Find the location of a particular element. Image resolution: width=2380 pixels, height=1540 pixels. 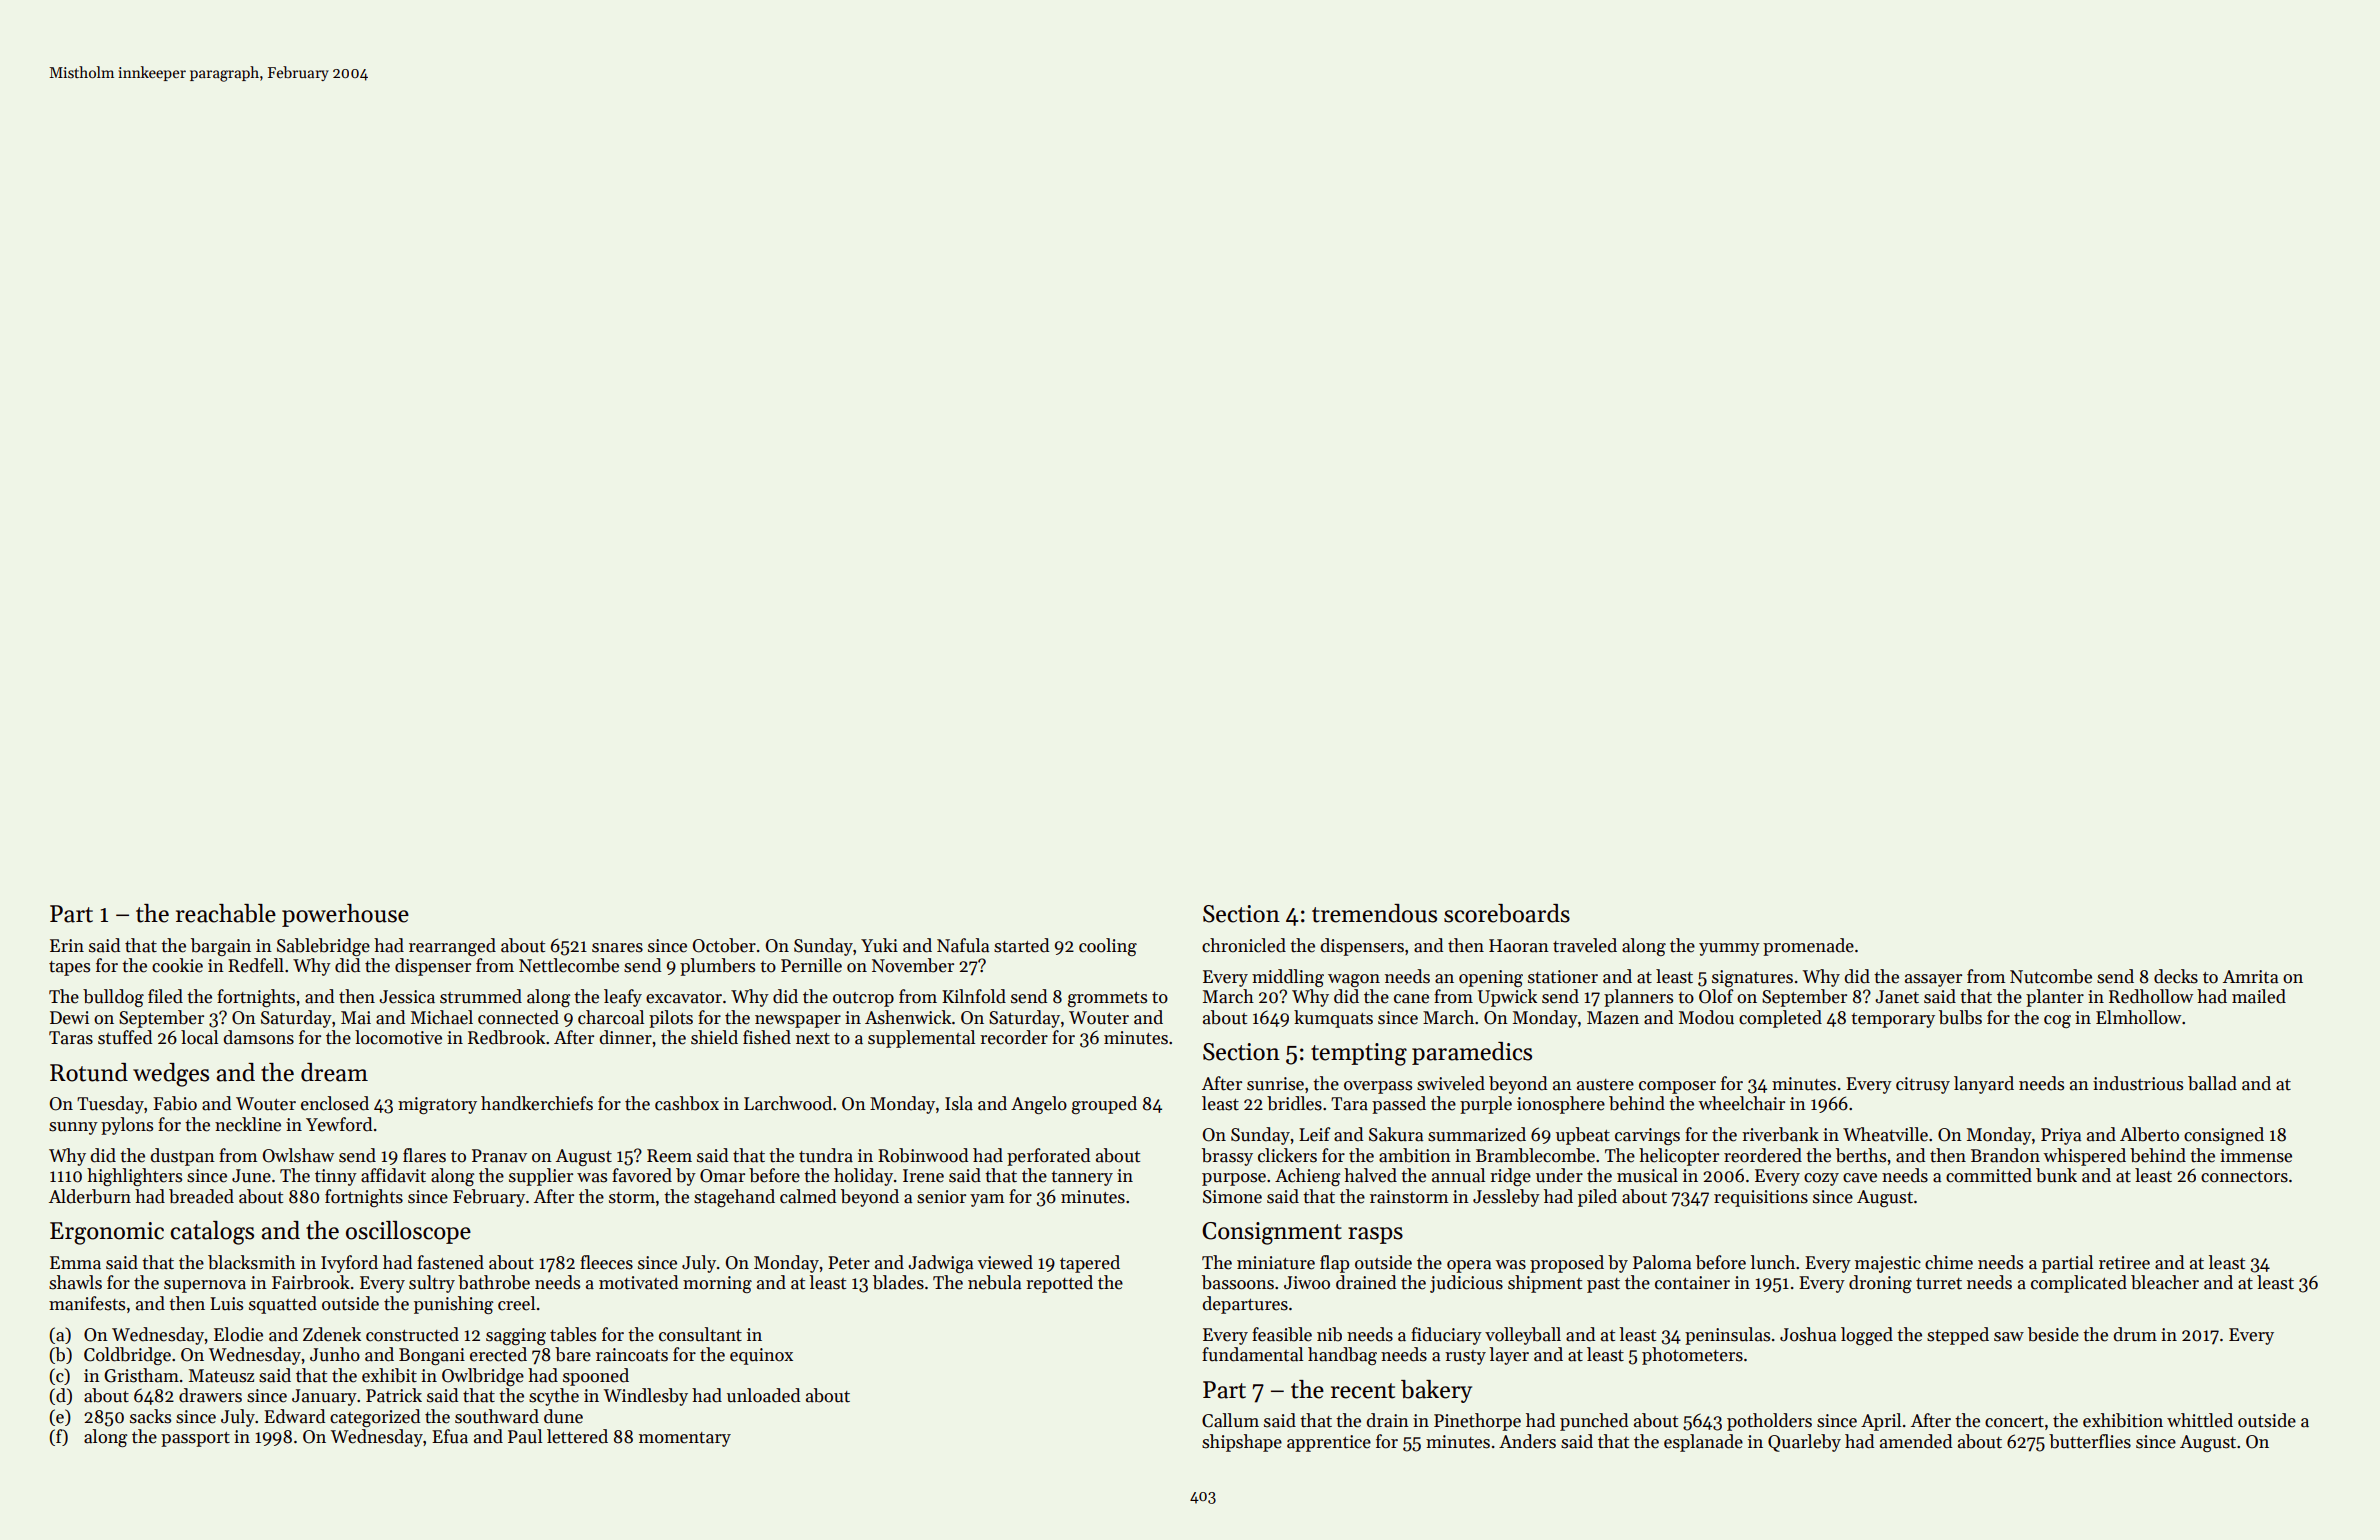

tremendous is located at coordinates (1374, 913).
